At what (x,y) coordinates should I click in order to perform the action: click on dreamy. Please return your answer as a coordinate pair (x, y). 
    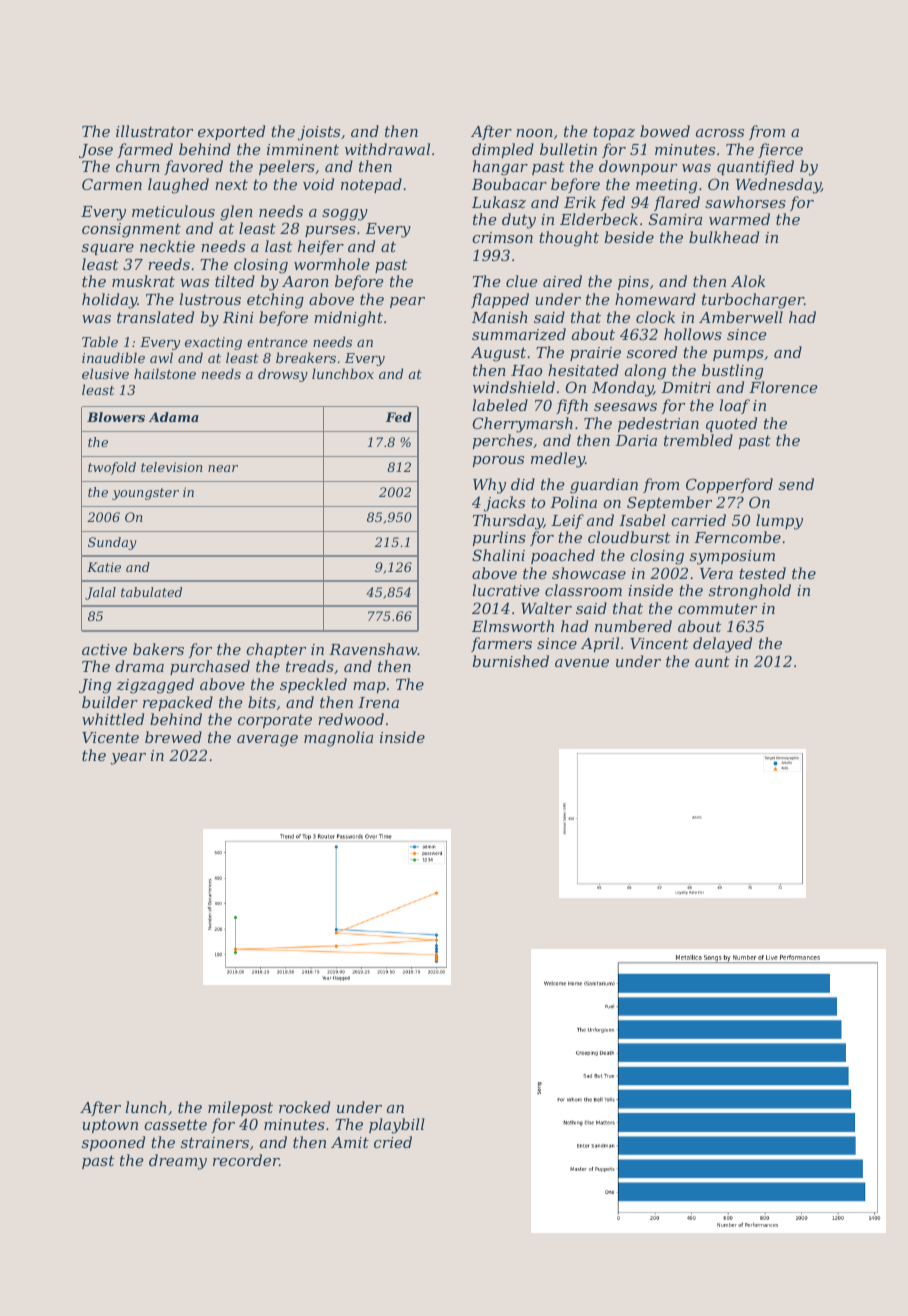
    Looking at the image, I should click on (178, 1162).
